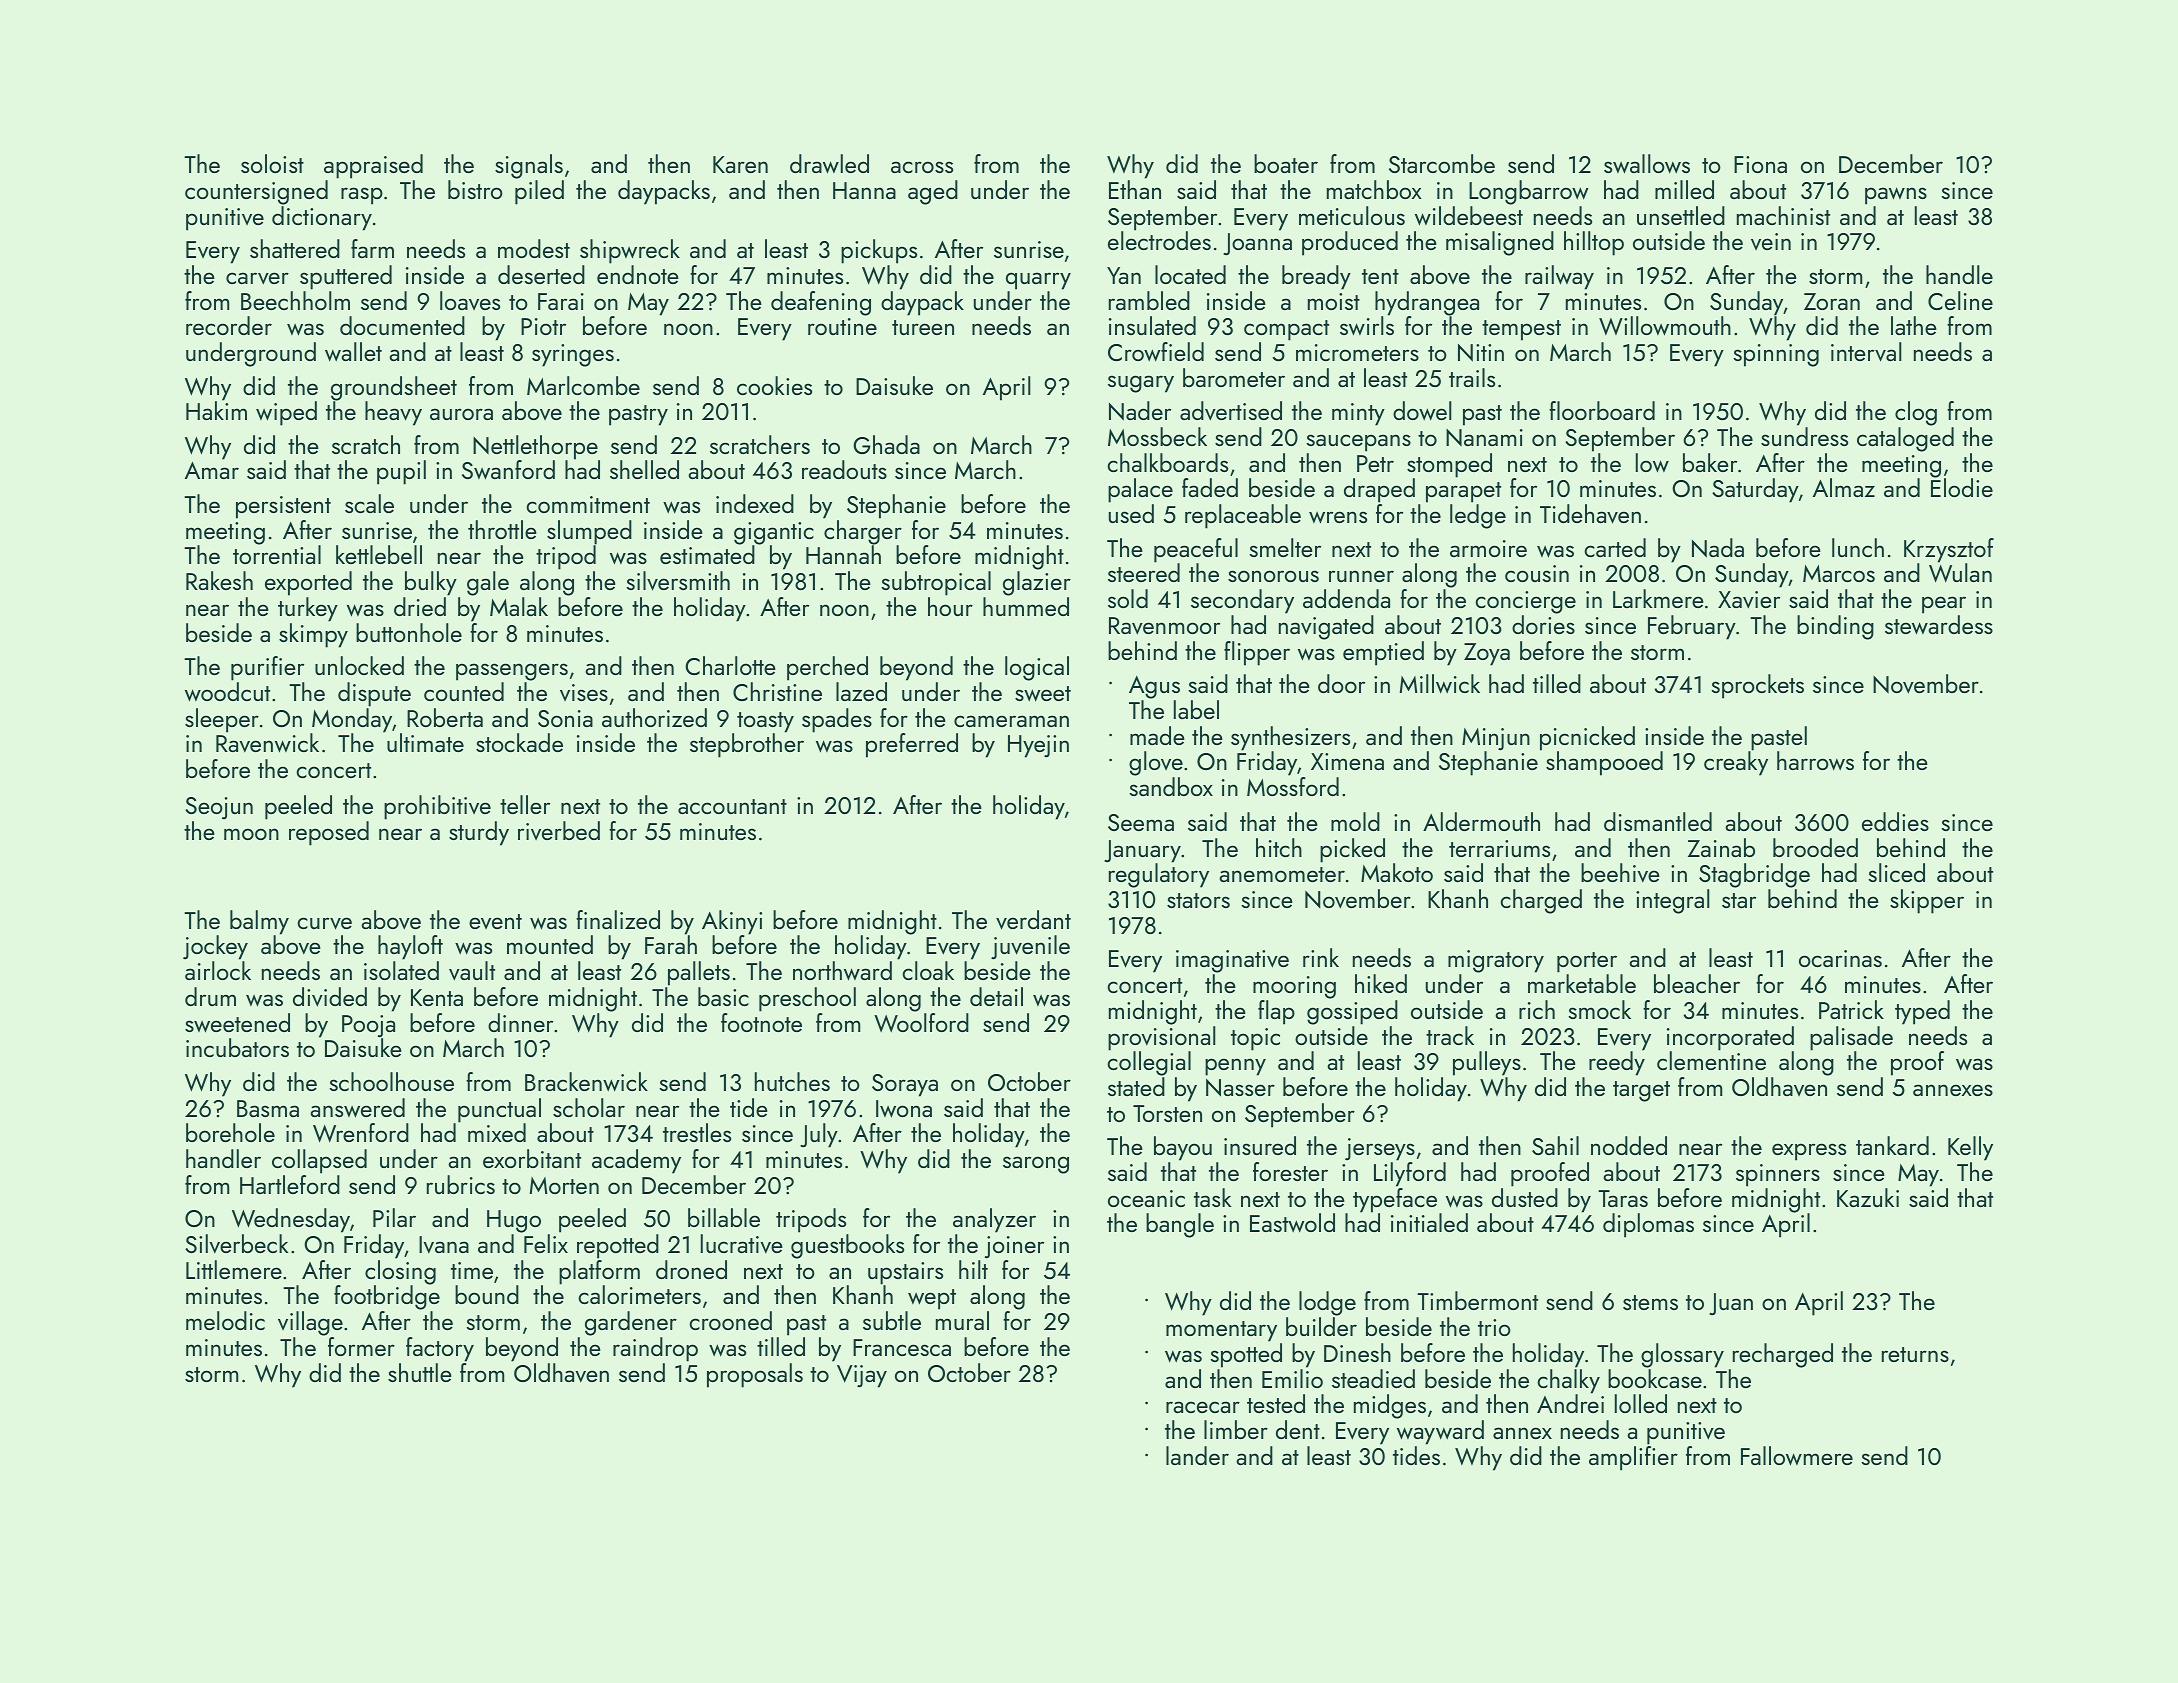 The image size is (2178, 1683). I want to click on July, so click(819, 1135).
